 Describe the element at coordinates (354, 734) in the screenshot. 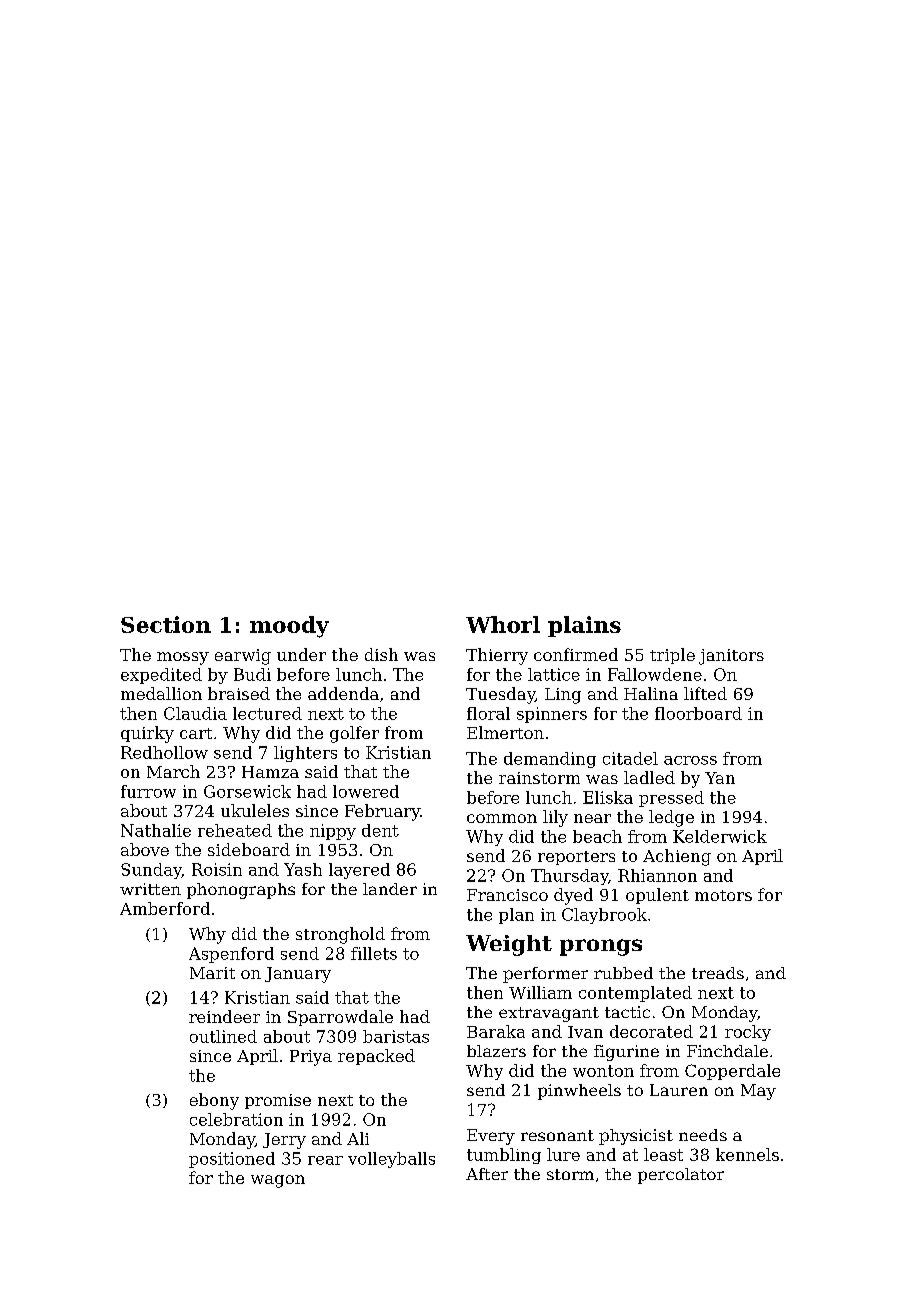

I see `golfer` at that location.
